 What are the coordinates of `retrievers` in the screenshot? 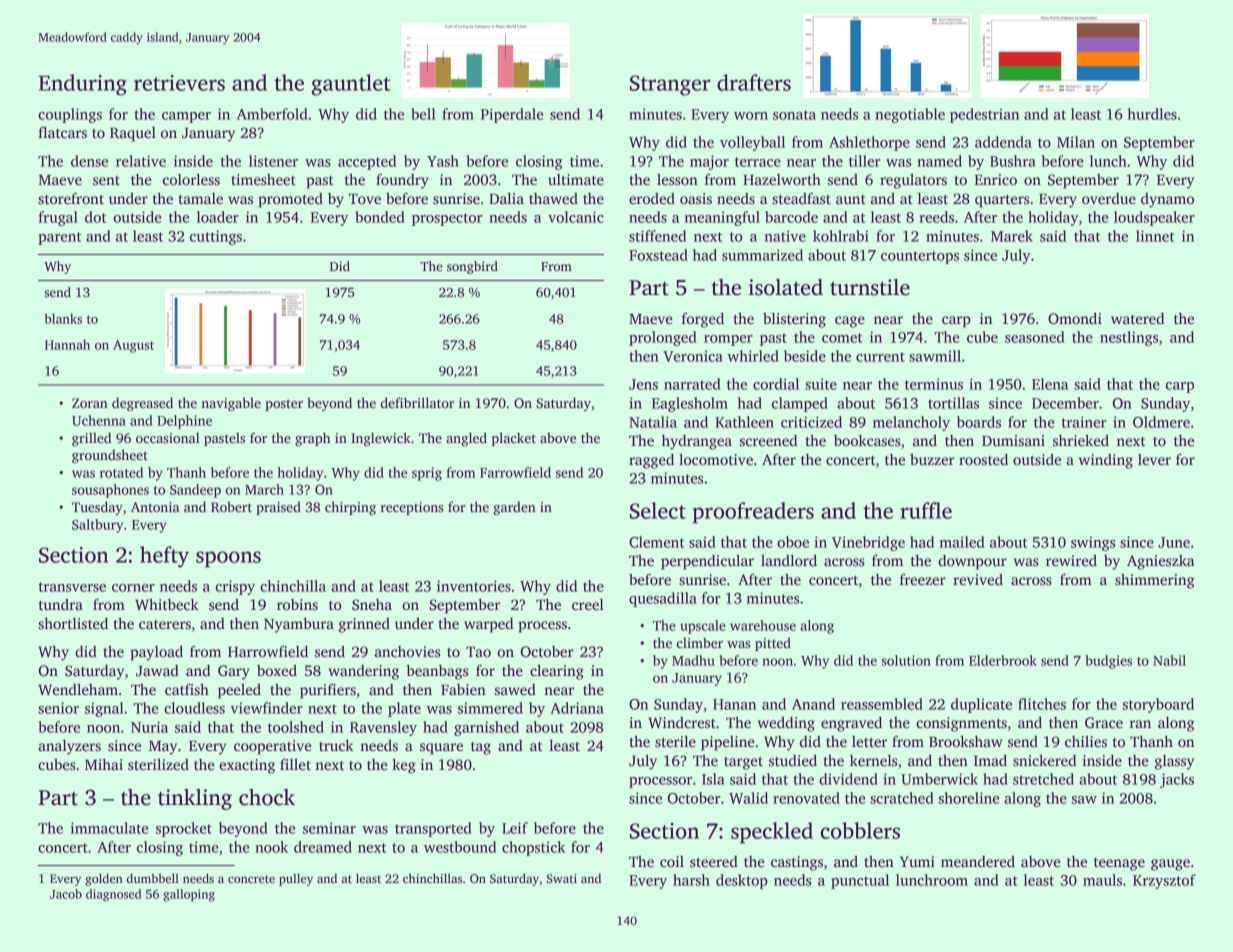 It's located at (179, 83).
